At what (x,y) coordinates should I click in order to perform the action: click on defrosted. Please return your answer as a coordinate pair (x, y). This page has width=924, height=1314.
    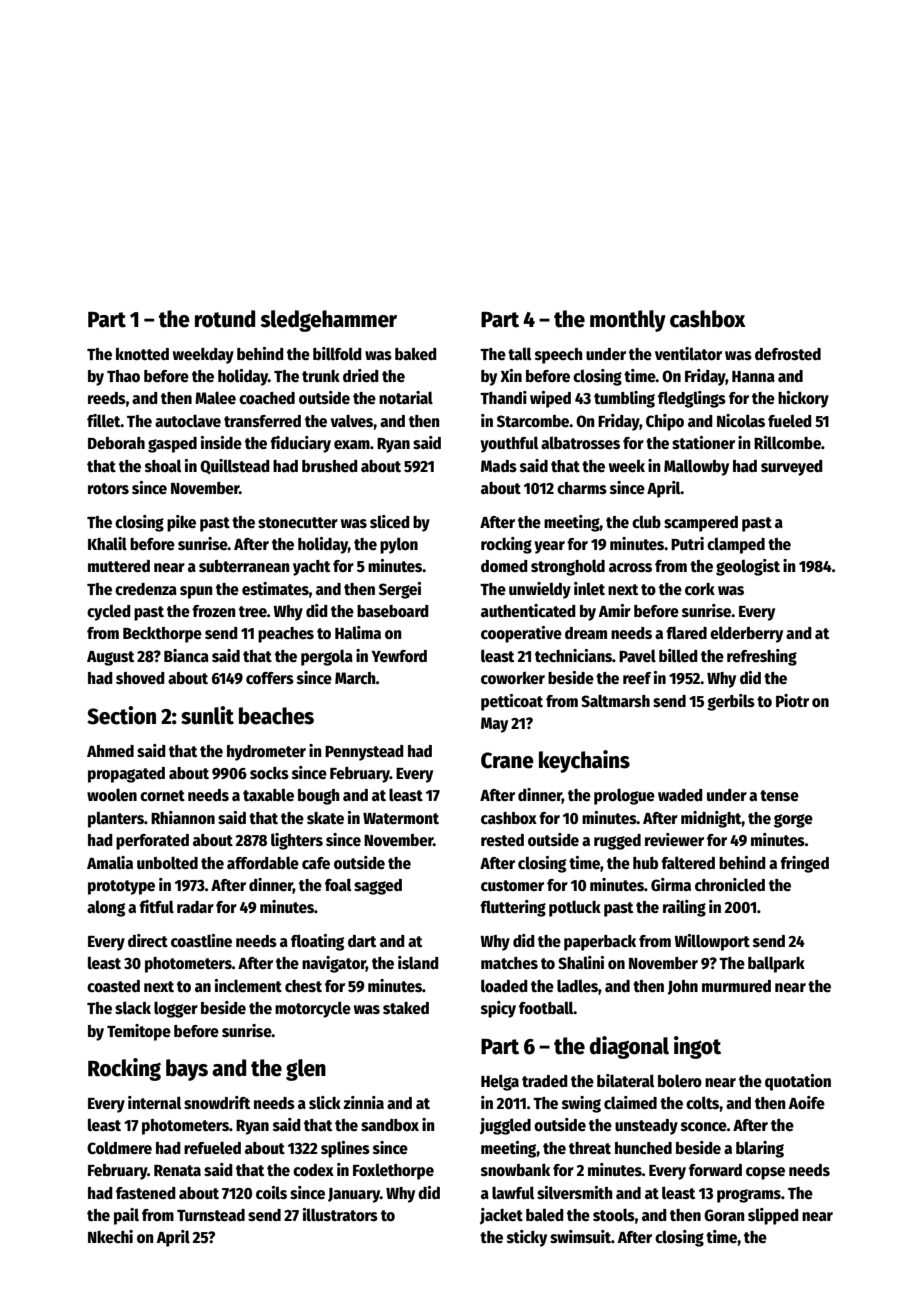
    Looking at the image, I should click on (788, 354).
